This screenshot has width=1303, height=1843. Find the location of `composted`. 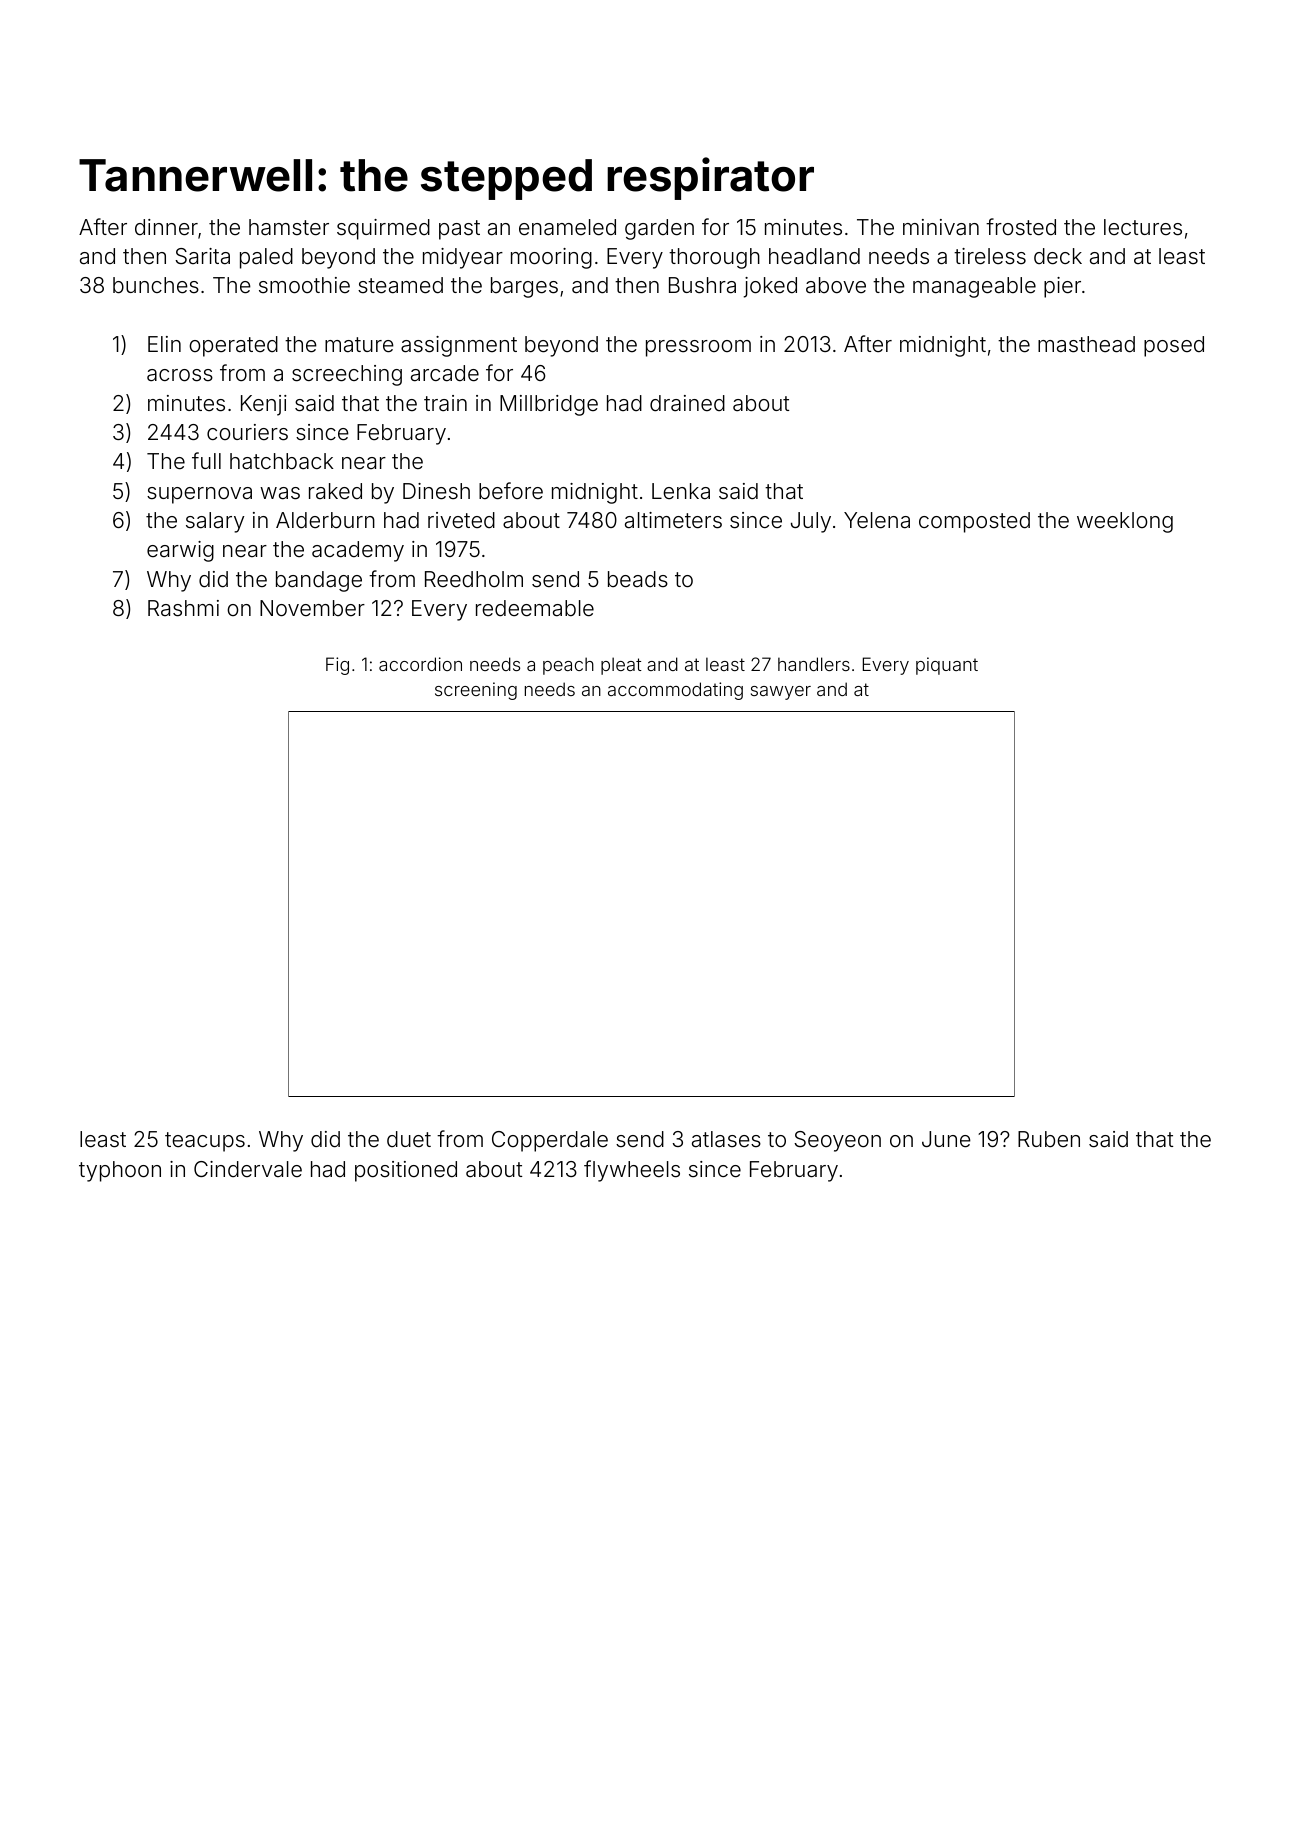

composted is located at coordinates (974, 522).
